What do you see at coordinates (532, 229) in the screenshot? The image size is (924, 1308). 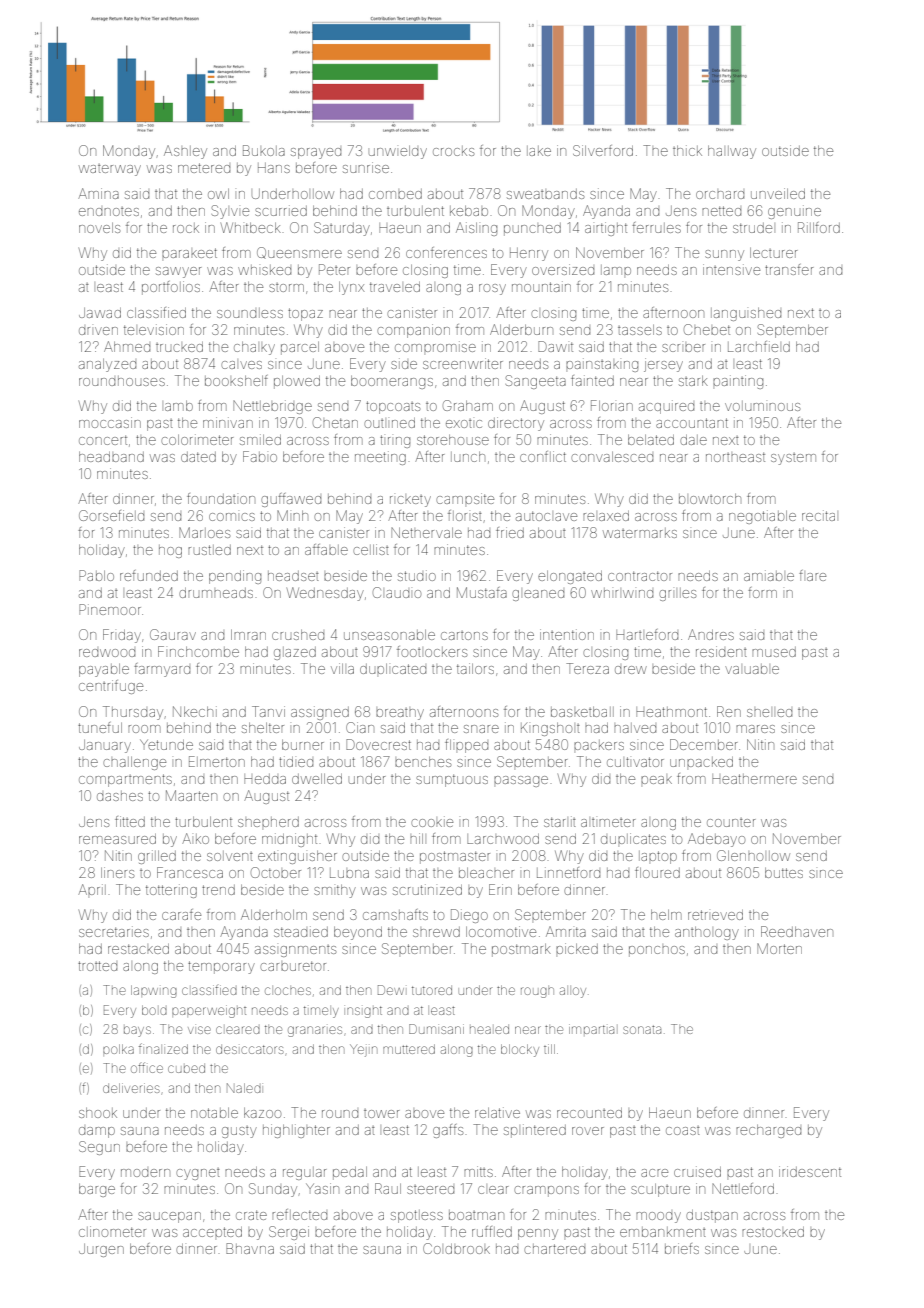 I see `punched` at bounding box center [532, 229].
